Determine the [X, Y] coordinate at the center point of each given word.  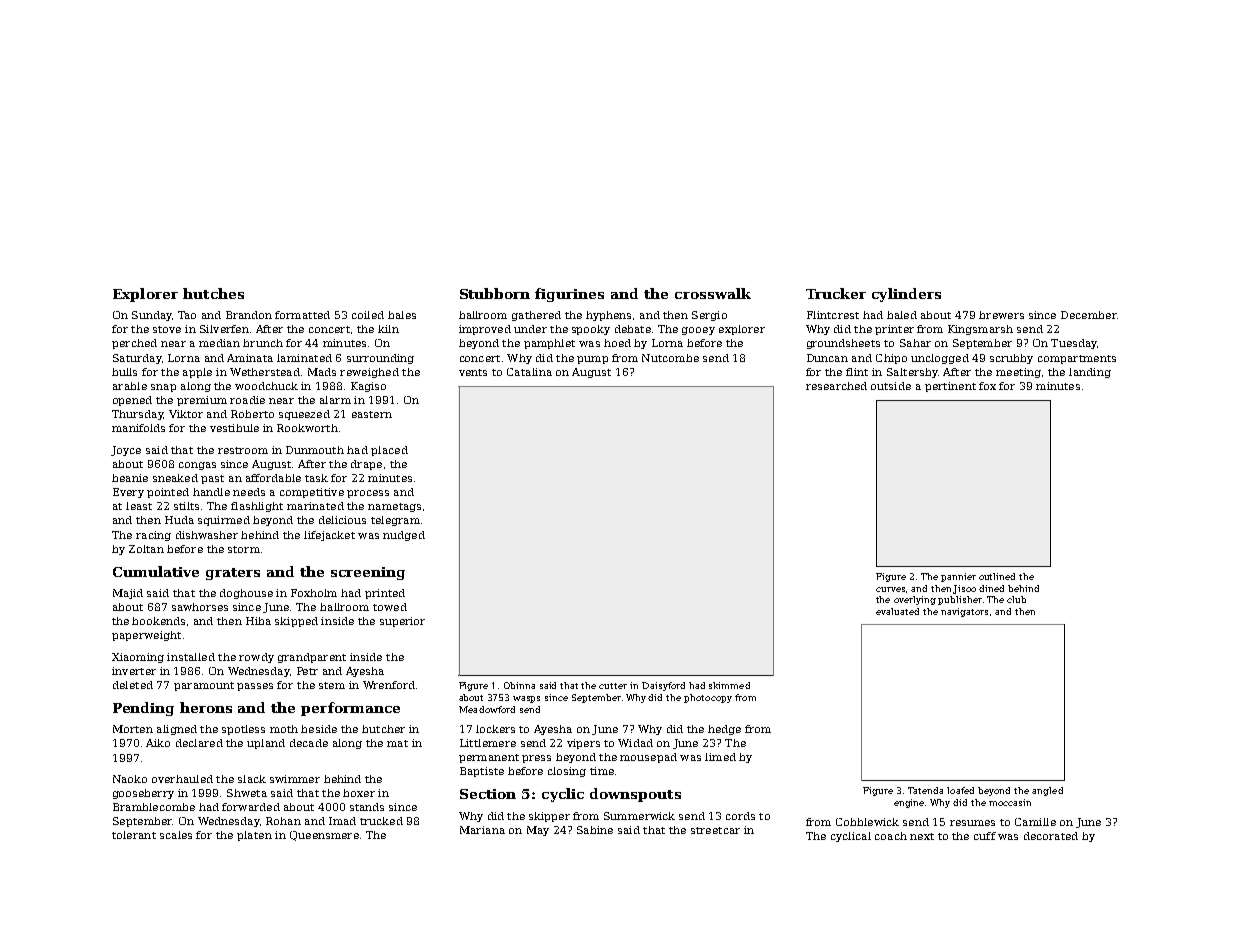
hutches [213, 293]
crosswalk [713, 293]
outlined [997, 576]
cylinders [906, 295]
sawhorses [200, 607]
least [139, 506]
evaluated [897, 611]
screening [368, 573]
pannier [958, 577]
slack [252, 779]
